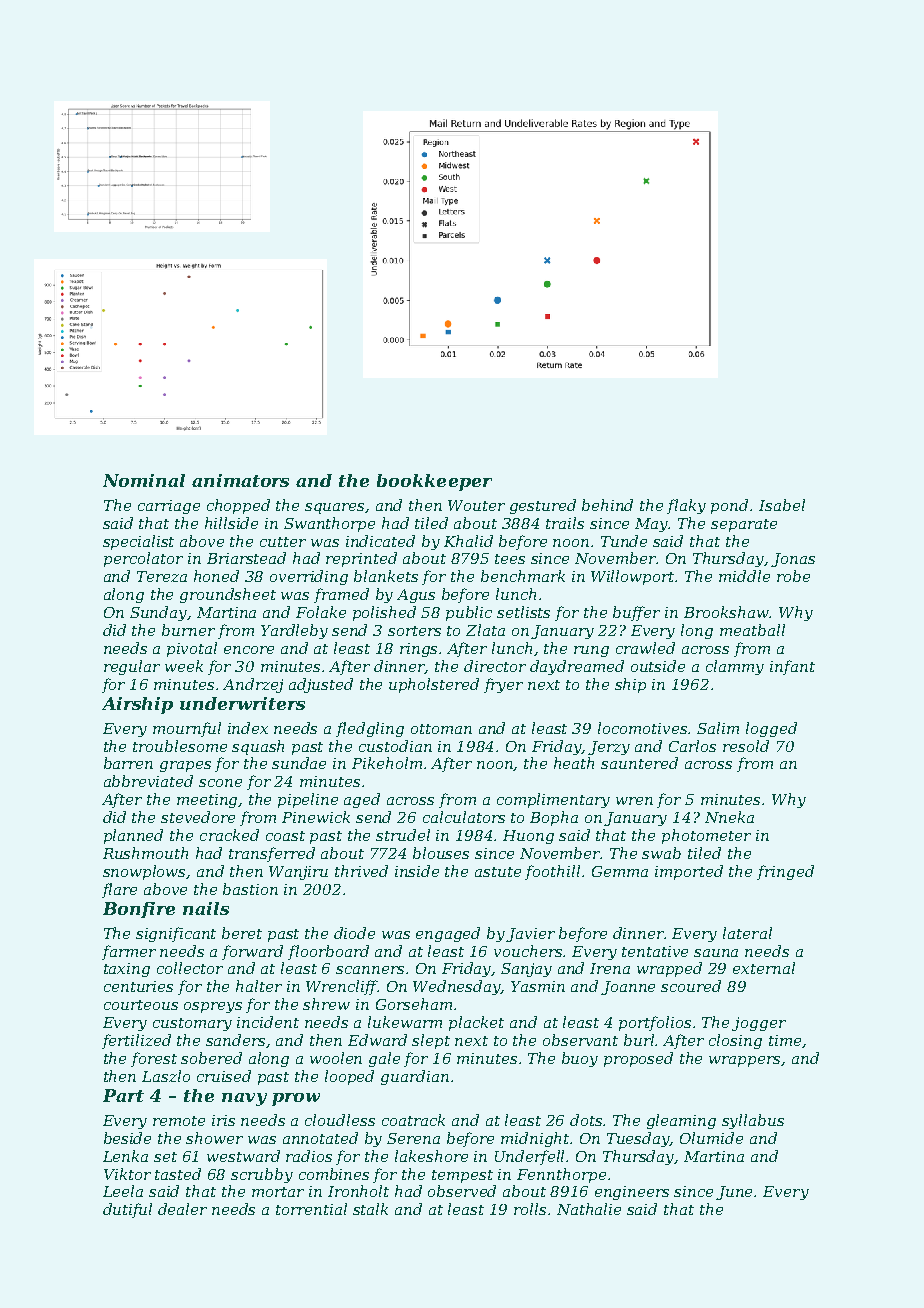 The height and width of the screenshot is (1308, 924). I want to click on fringed, so click(785, 872).
